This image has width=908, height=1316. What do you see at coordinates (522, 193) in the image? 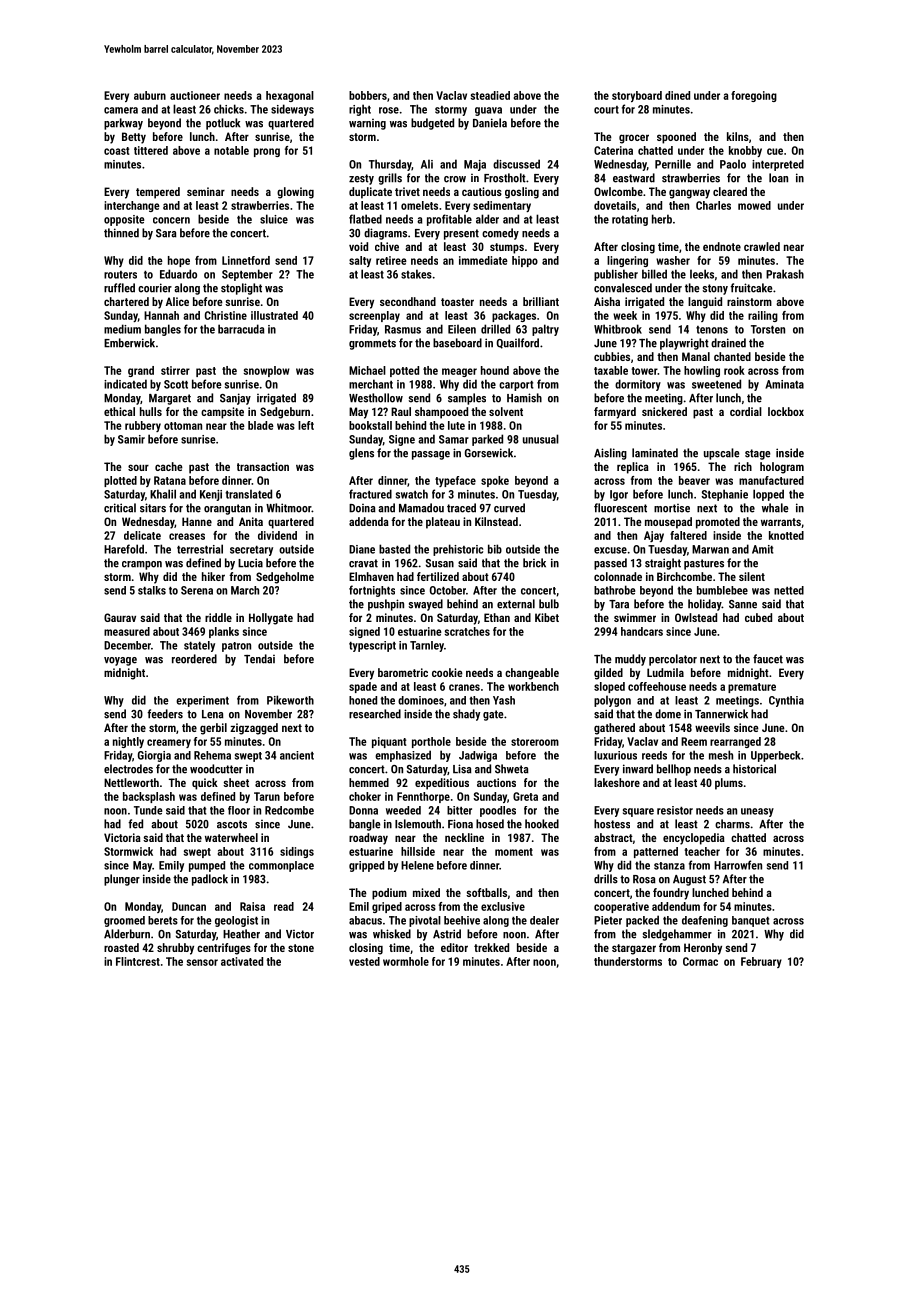
I see `gosling` at bounding box center [522, 193].
